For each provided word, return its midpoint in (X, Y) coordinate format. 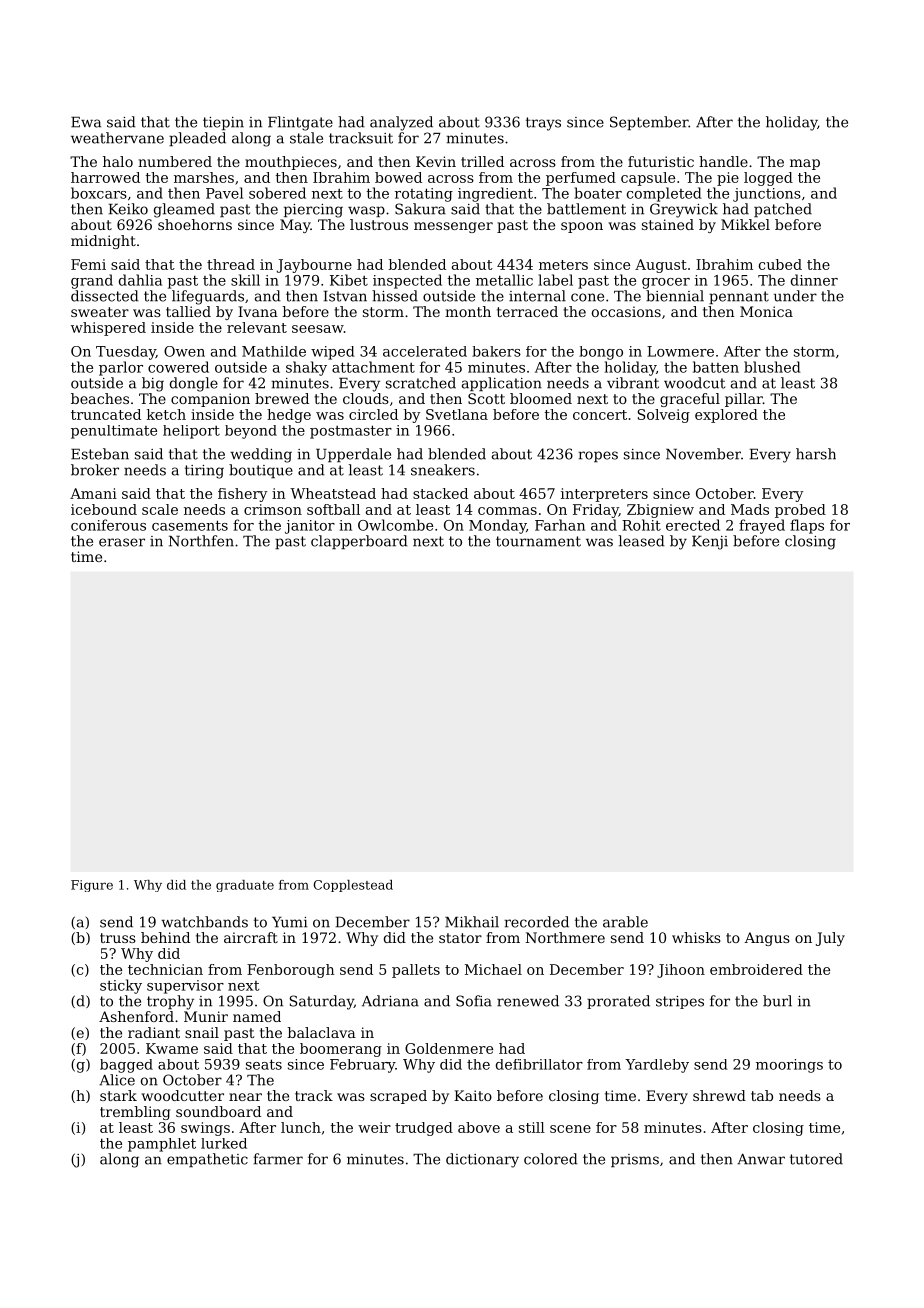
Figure (92, 886)
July (830, 939)
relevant (257, 327)
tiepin (223, 123)
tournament (538, 541)
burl (777, 1001)
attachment (373, 367)
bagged (126, 1066)
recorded (536, 922)
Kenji (710, 543)
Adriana (390, 1001)
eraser (122, 542)
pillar (744, 400)
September (649, 123)
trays (543, 124)
